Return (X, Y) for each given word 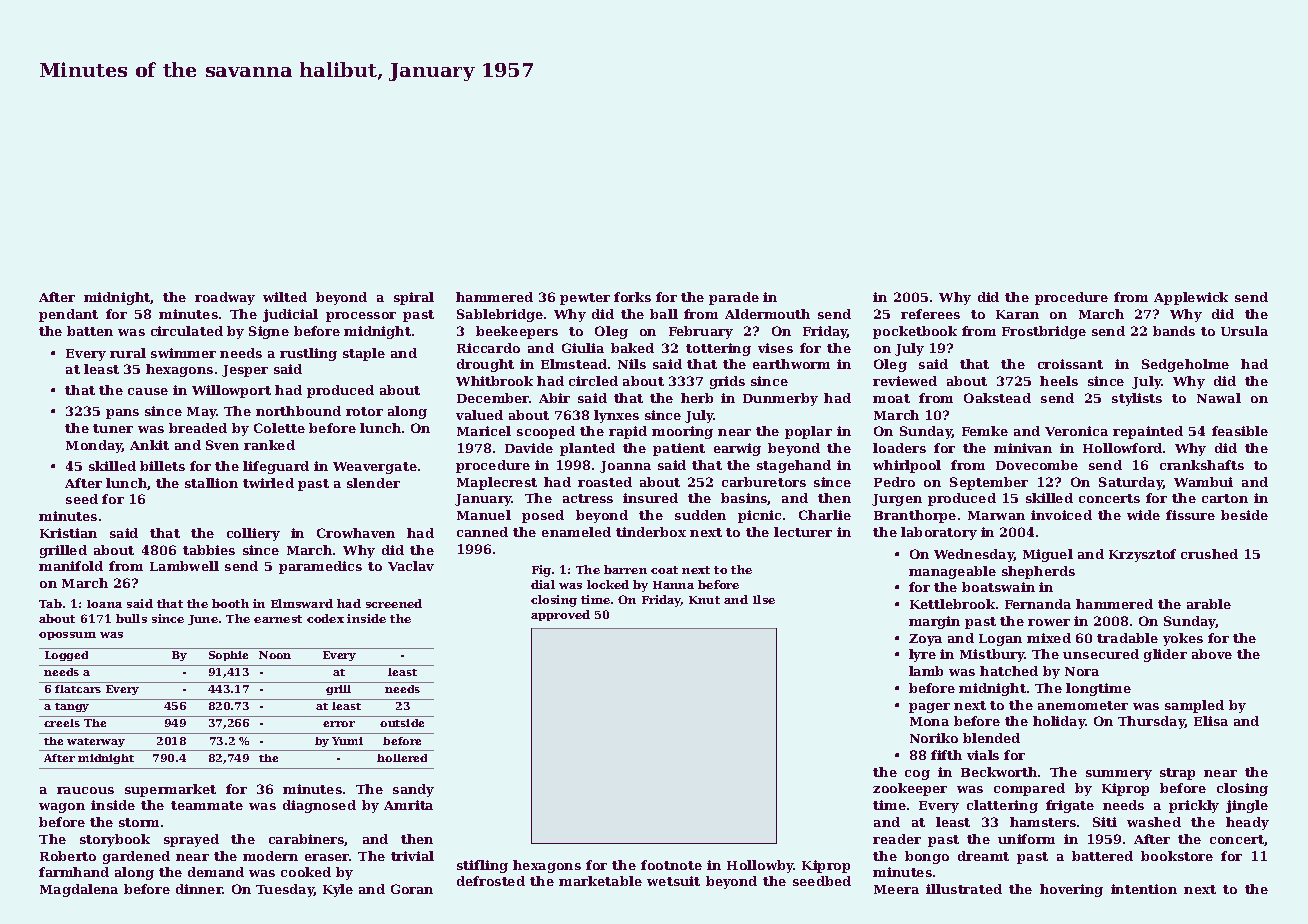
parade (734, 298)
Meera (896, 889)
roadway (225, 298)
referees (930, 314)
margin (934, 622)
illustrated (964, 889)
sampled (1194, 706)
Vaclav (411, 566)
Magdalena (79, 890)
